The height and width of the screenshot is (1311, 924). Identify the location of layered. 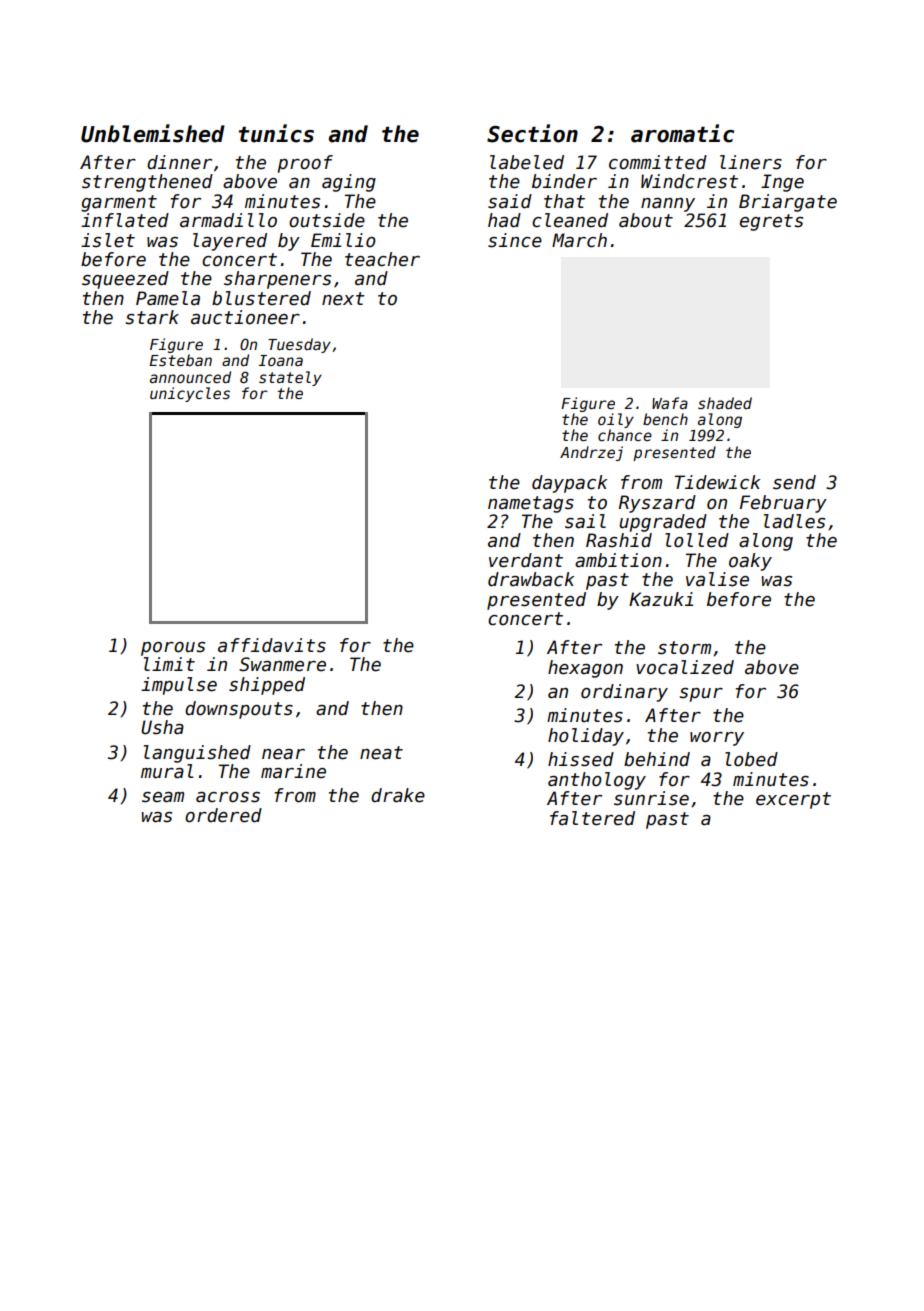
(230, 242).
